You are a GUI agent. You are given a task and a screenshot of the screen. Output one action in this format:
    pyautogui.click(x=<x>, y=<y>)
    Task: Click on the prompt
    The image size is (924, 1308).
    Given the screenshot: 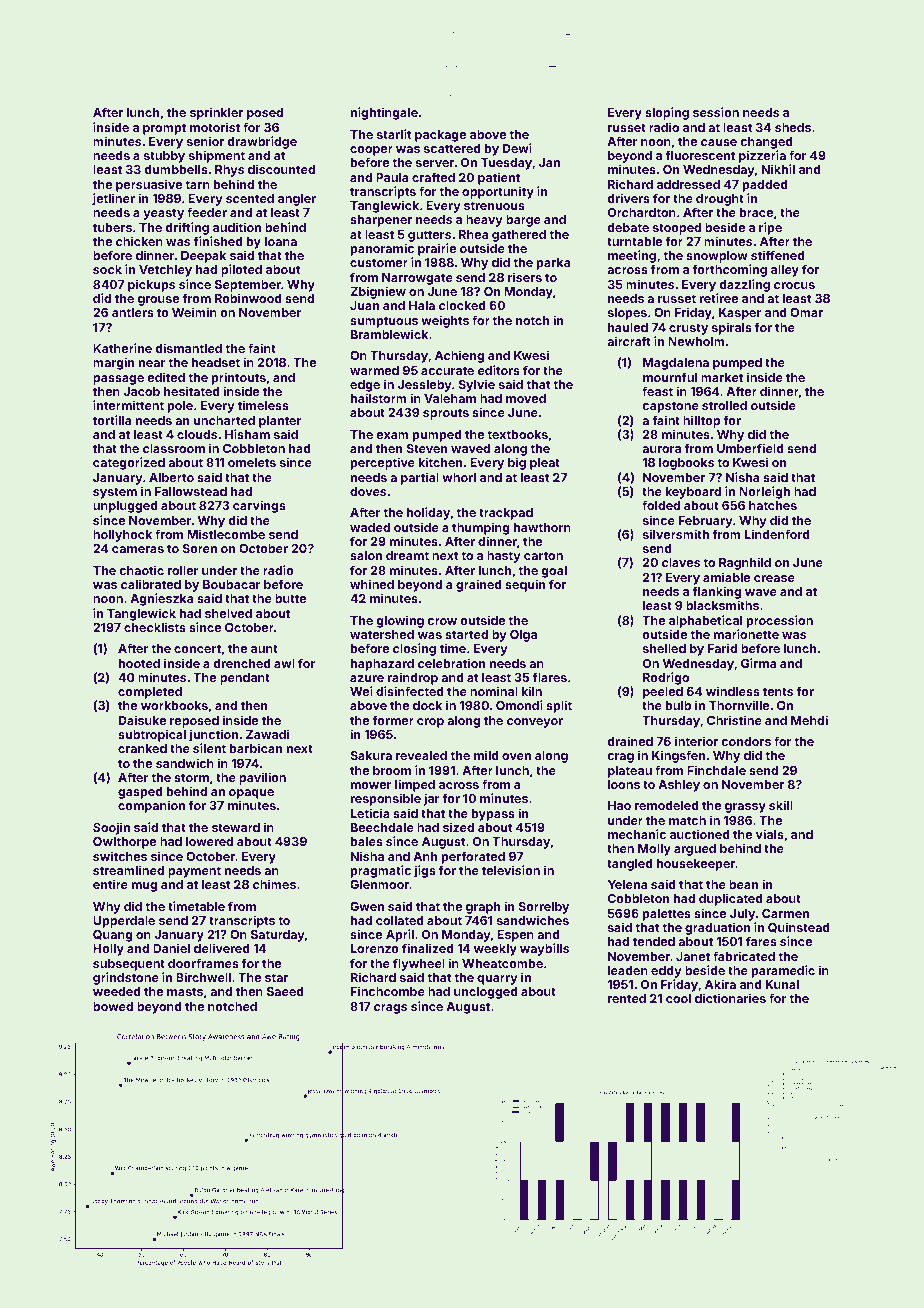 What is the action you would take?
    pyautogui.click(x=164, y=129)
